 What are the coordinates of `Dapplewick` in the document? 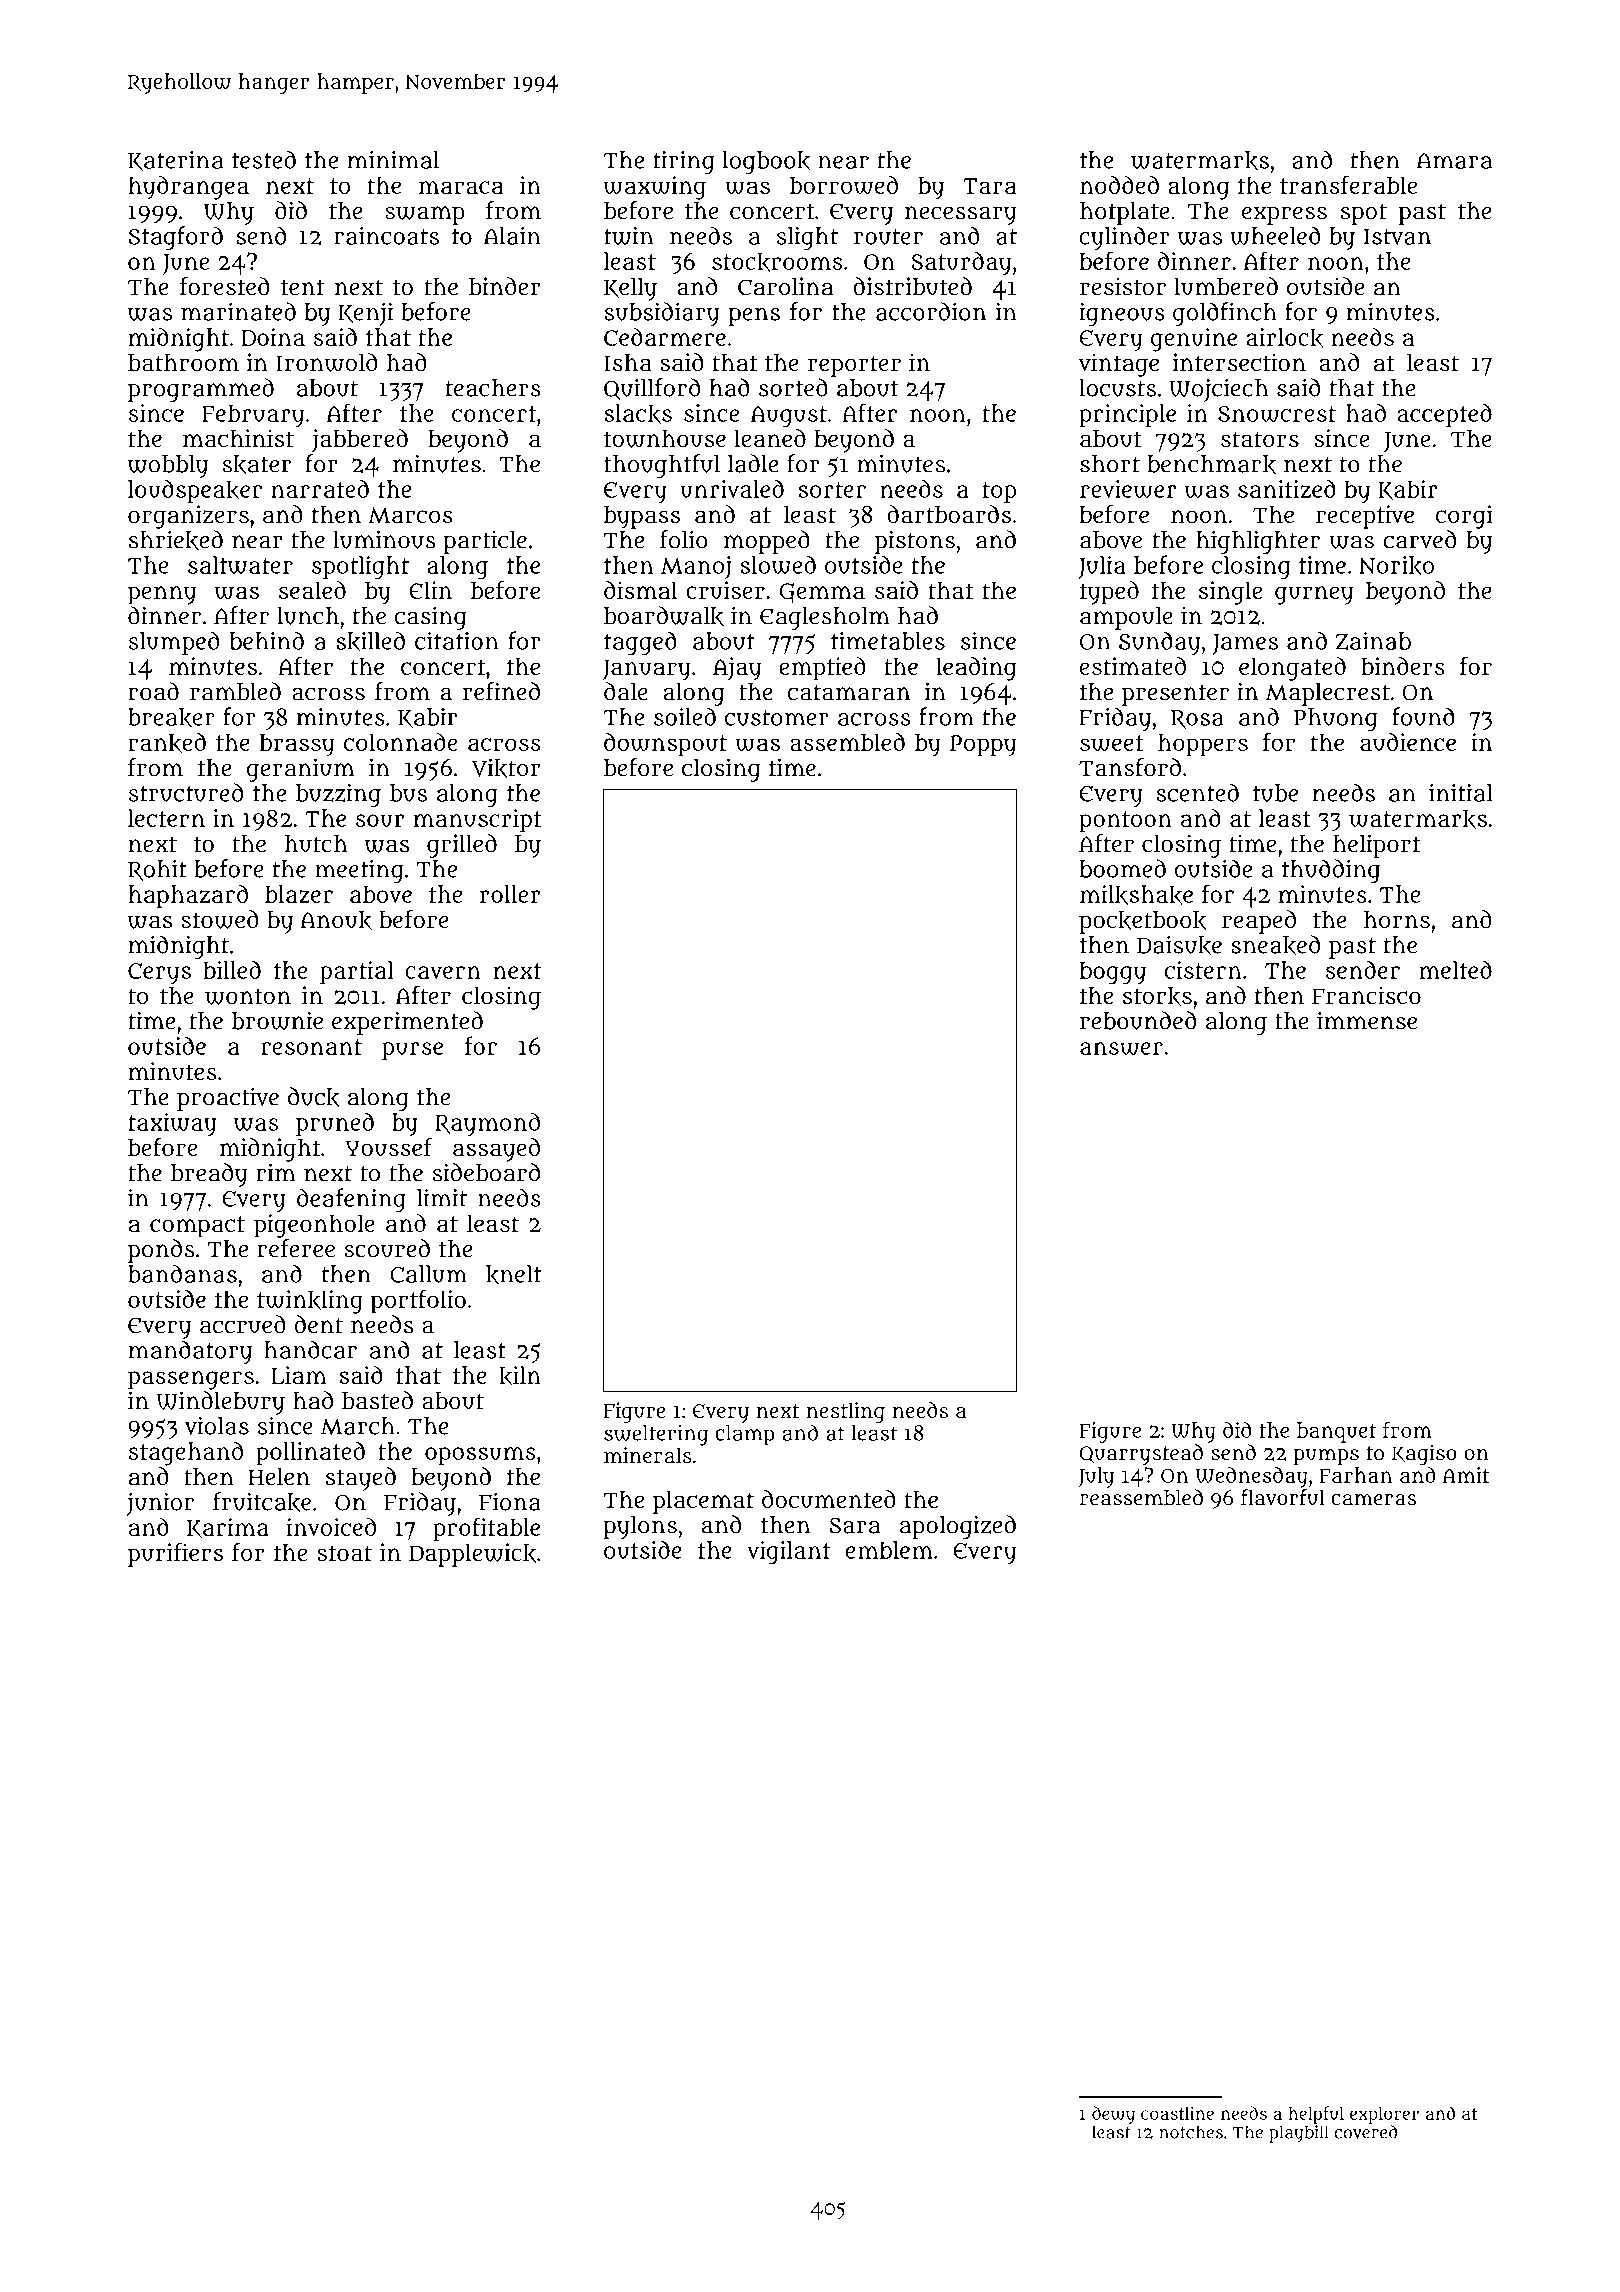 It's located at (472, 1555).
